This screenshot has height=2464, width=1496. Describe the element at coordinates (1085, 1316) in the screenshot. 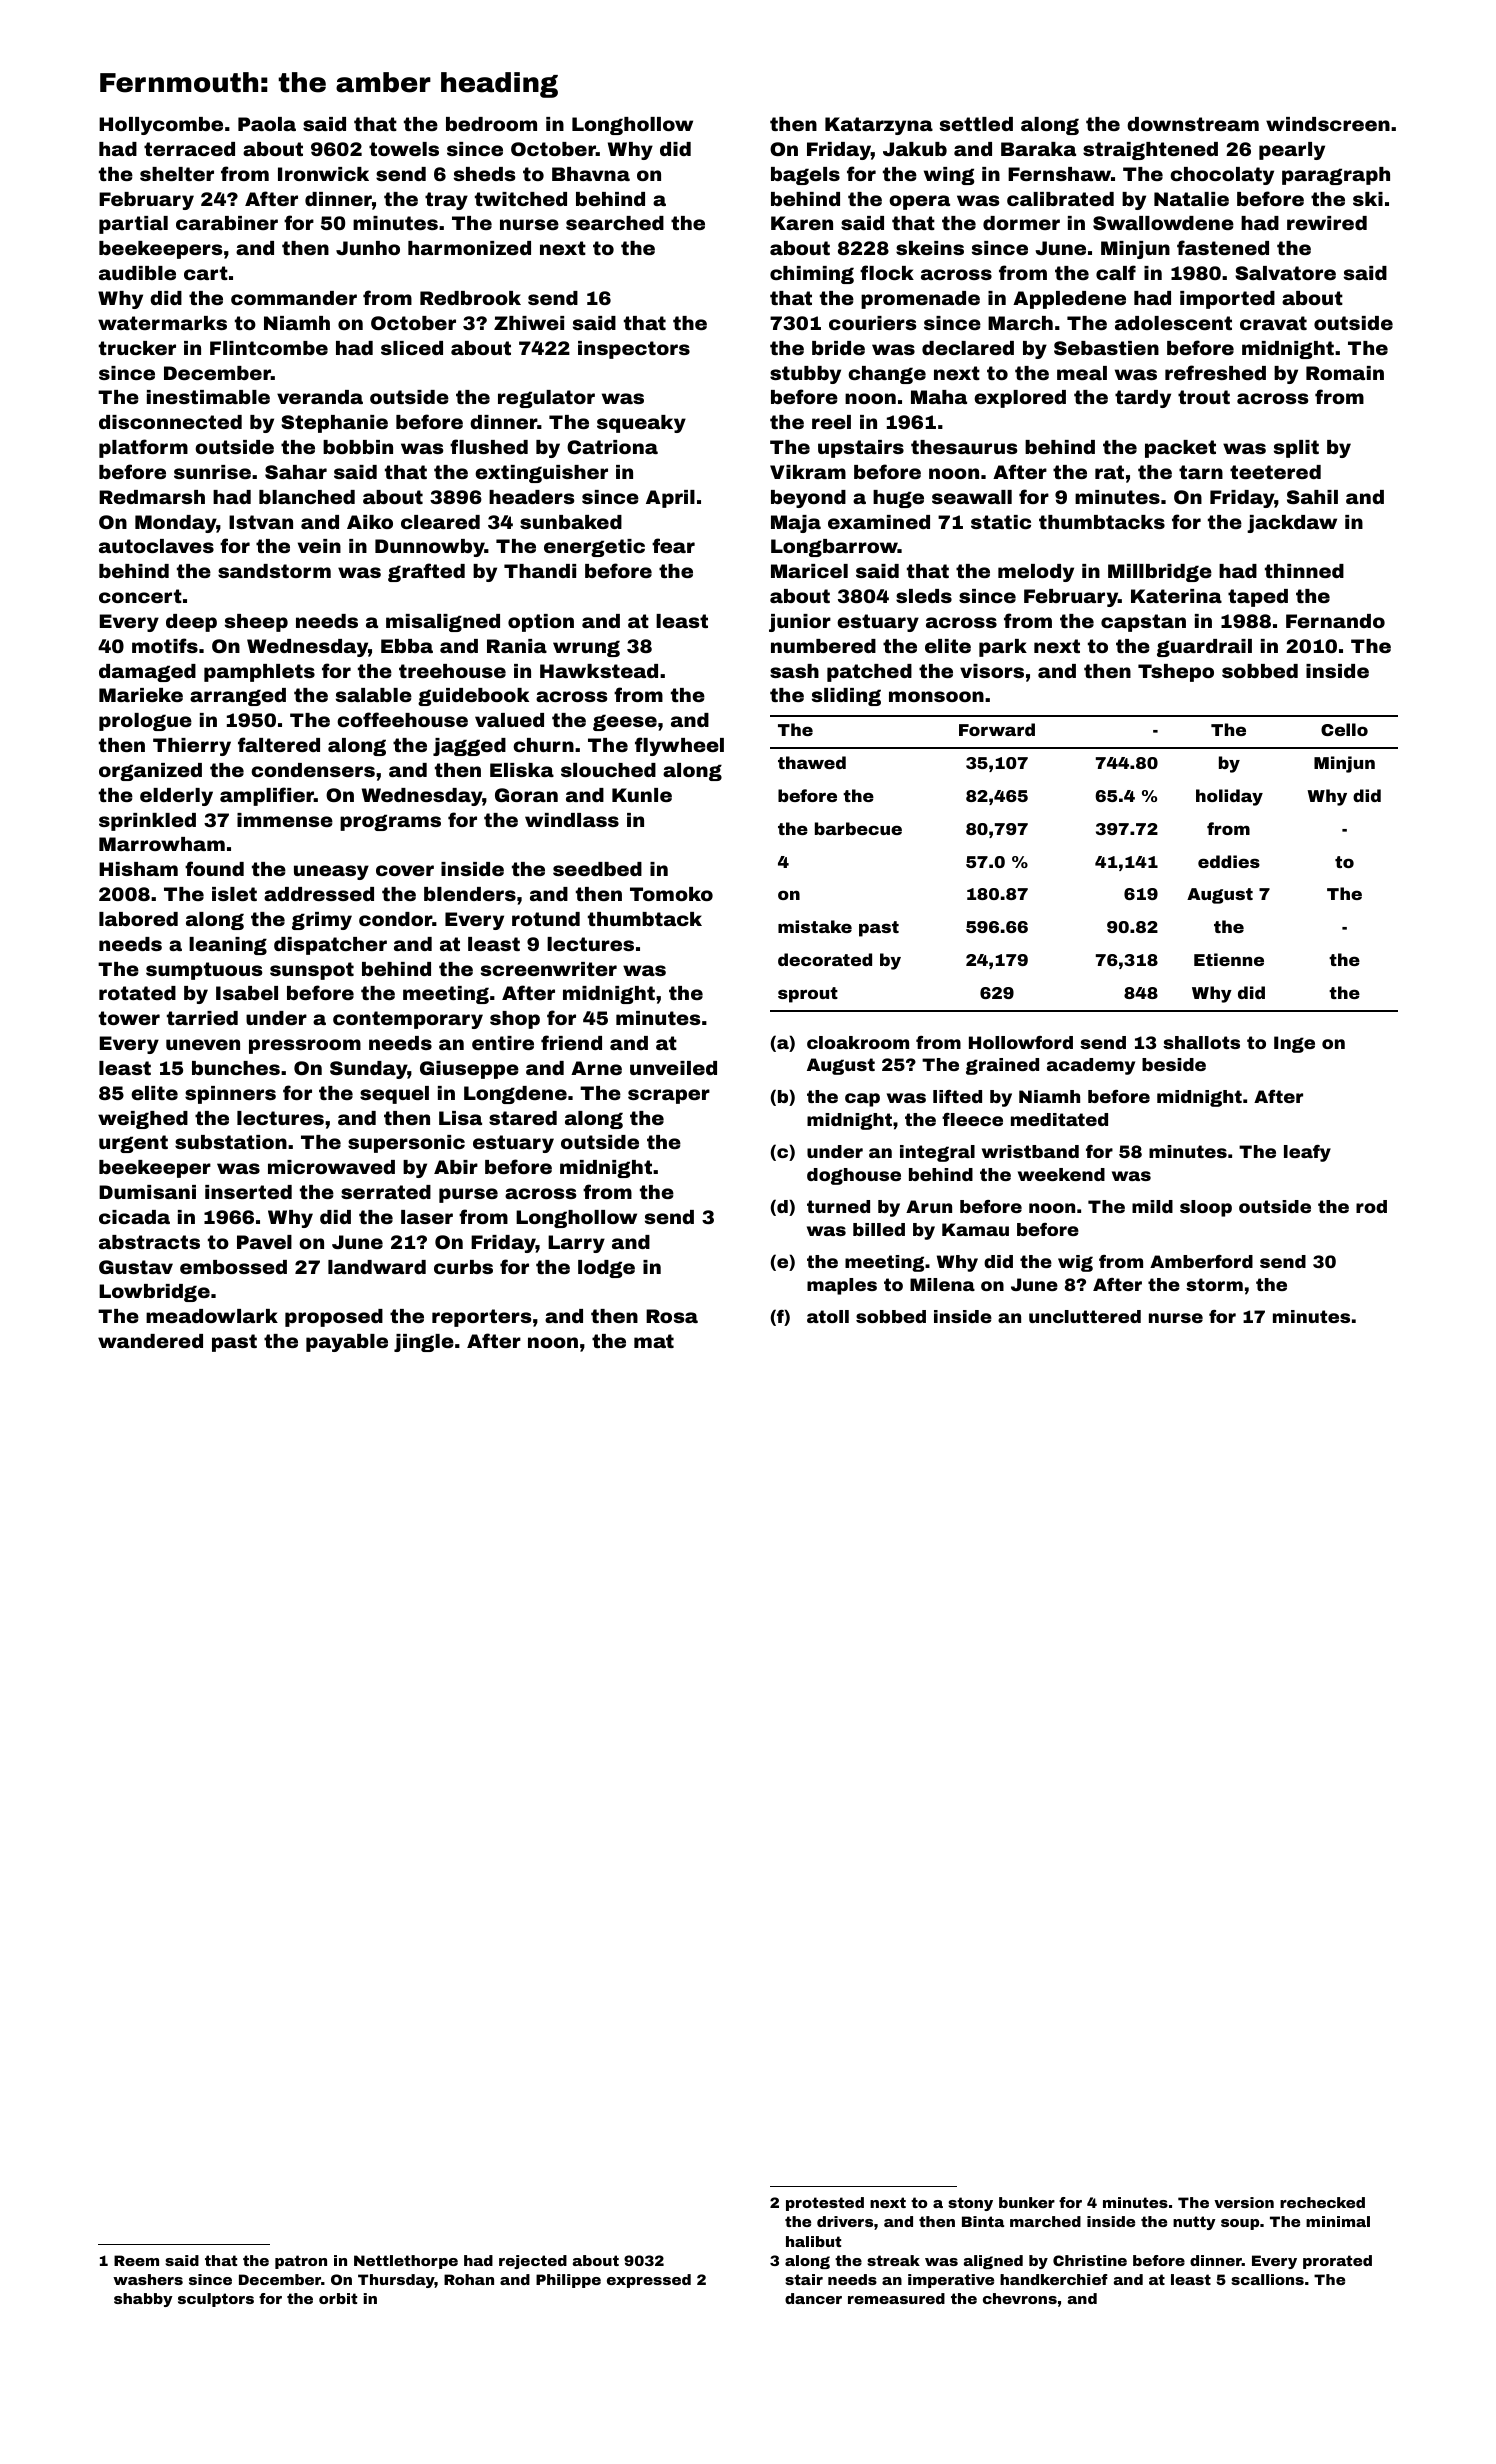

I see `uncluttered` at that location.
